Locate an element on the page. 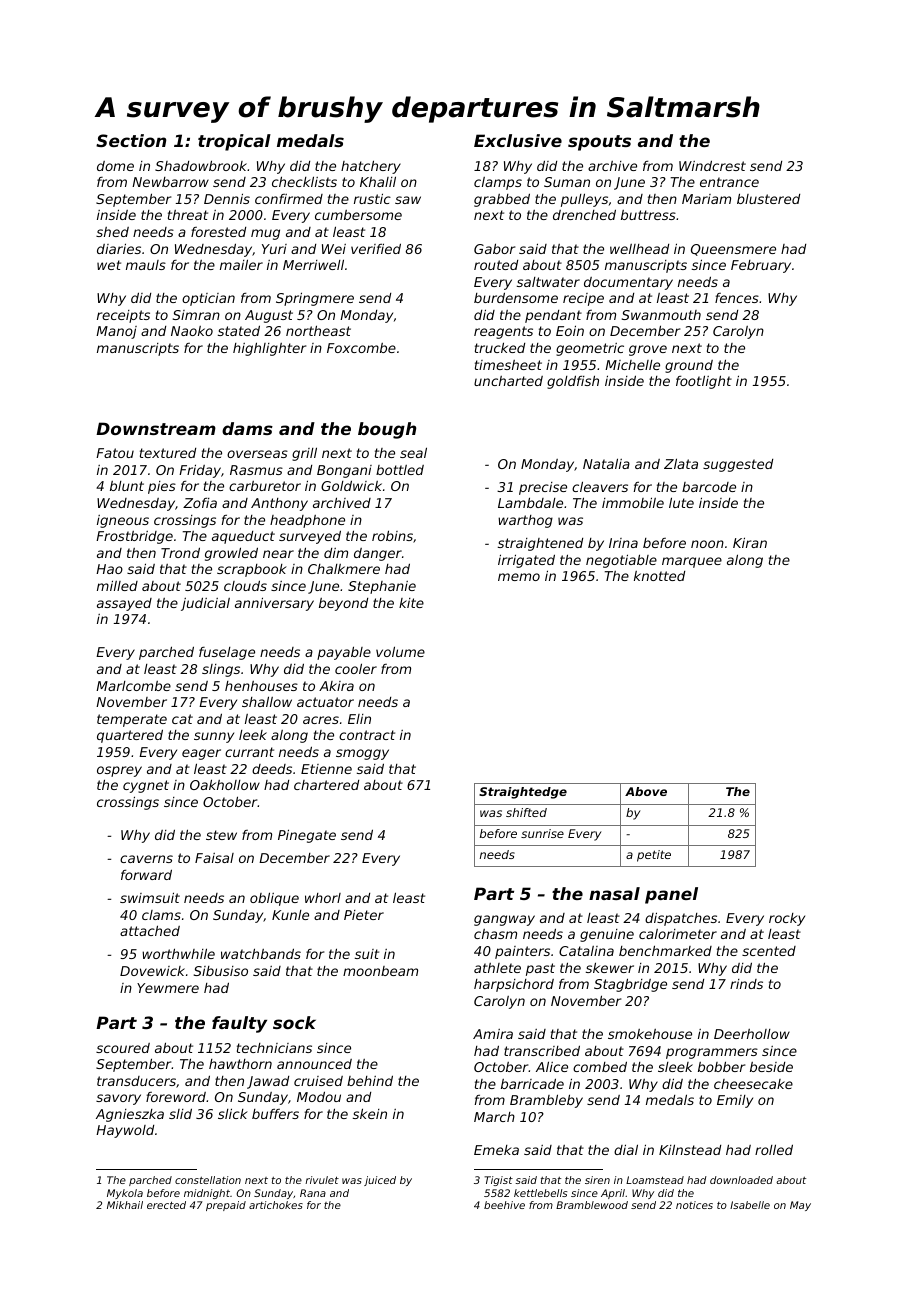 This document has width=908, height=1316. Zofia is located at coordinates (200, 503).
